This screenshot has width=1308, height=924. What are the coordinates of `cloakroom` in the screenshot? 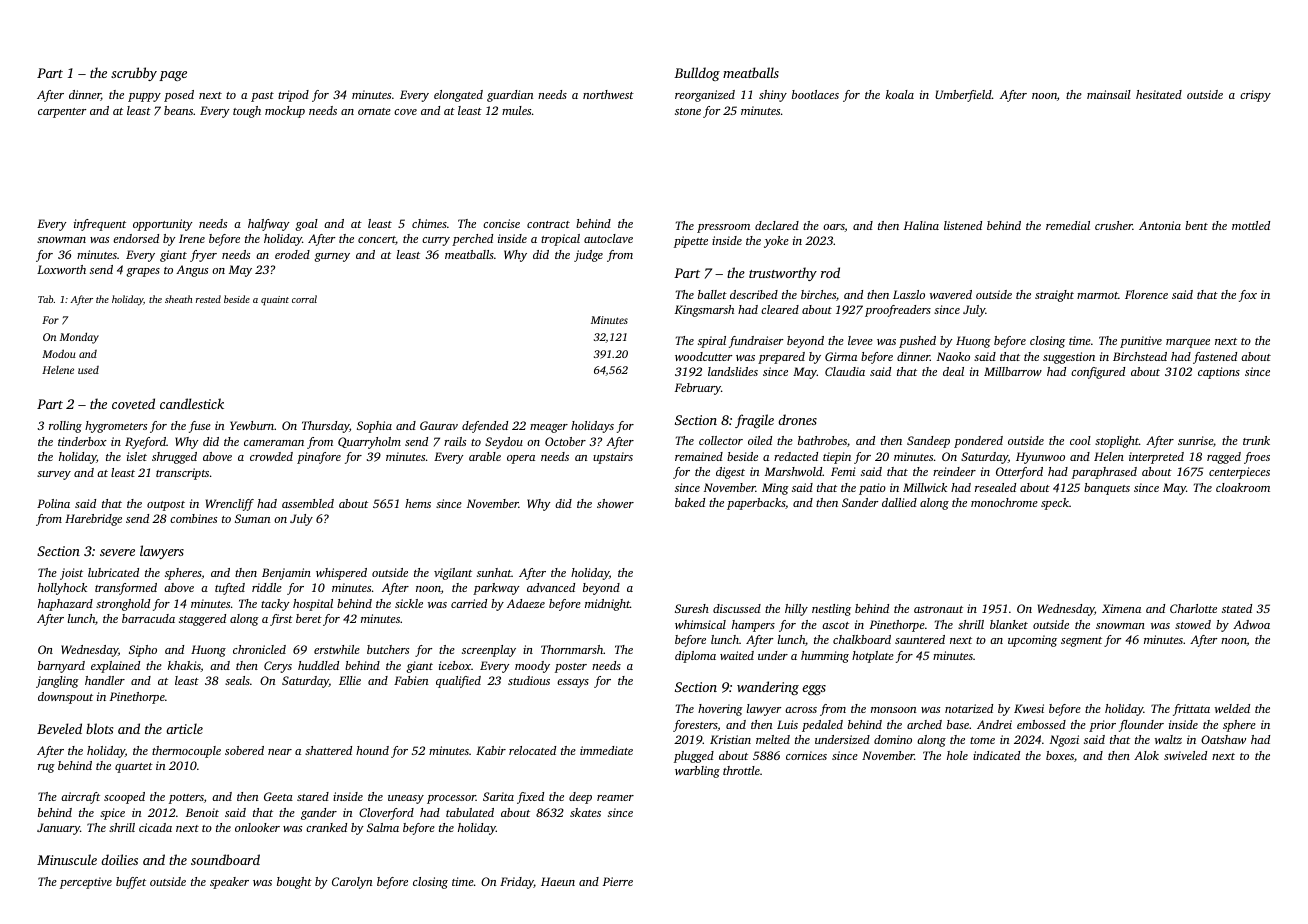 It's located at (1243, 487).
